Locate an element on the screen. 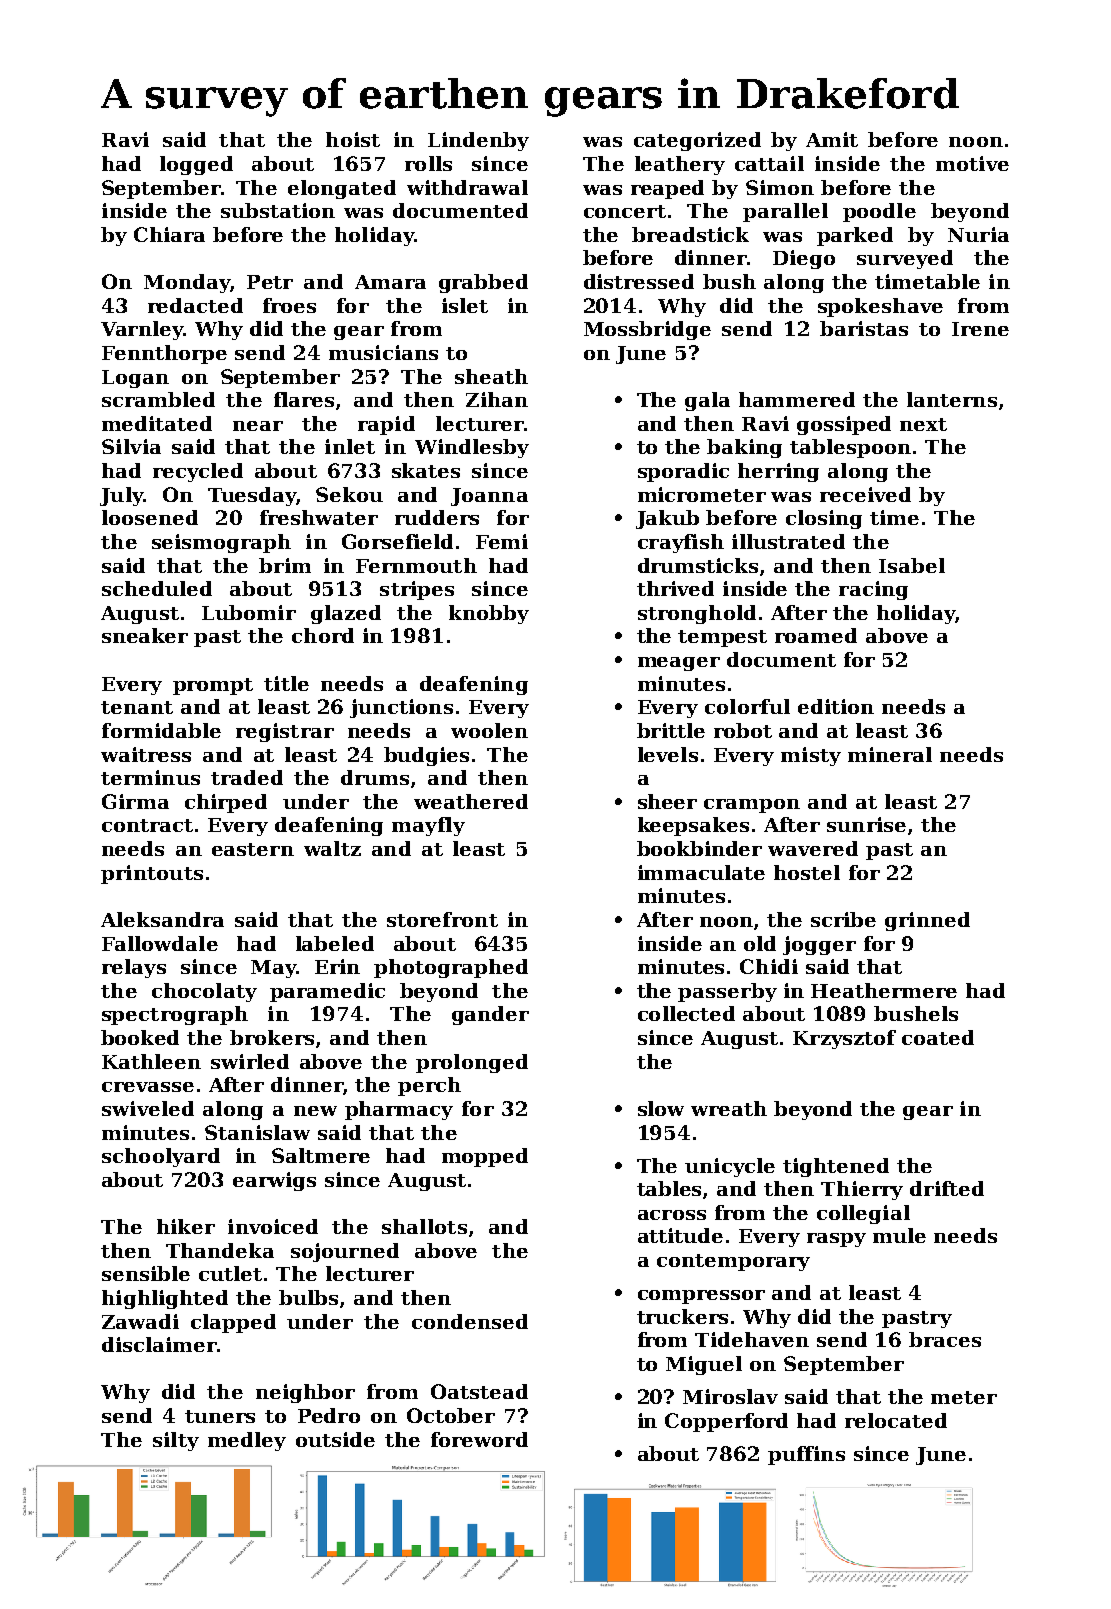 Image resolution: width=1111 pixels, height=1609 pixels. grinned is located at coordinates (927, 921).
